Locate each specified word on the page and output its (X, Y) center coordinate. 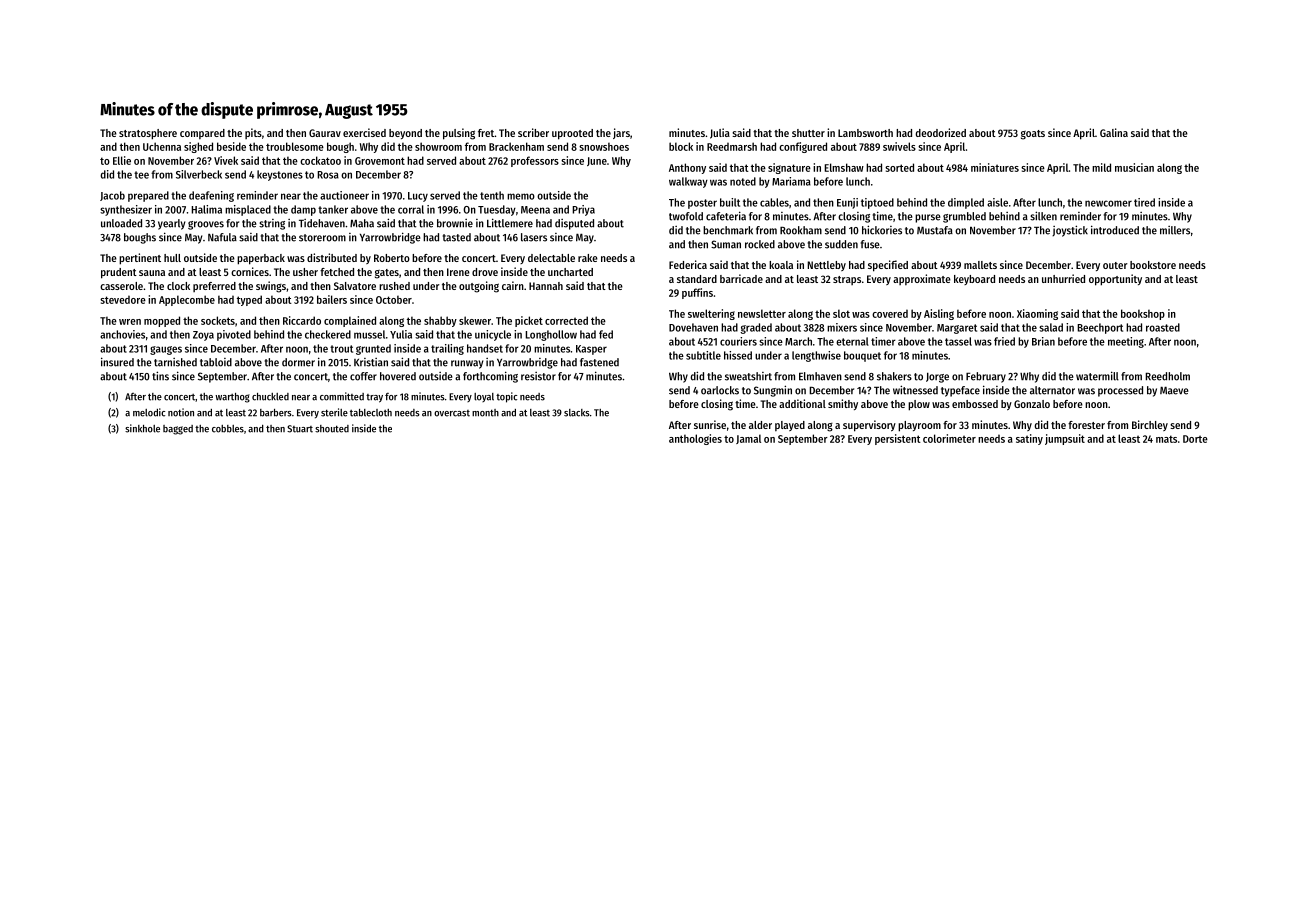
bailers (332, 299)
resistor (538, 376)
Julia (720, 133)
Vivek (226, 160)
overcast (452, 413)
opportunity (1115, 280)
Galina (1114, 132)
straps (847, 280)
